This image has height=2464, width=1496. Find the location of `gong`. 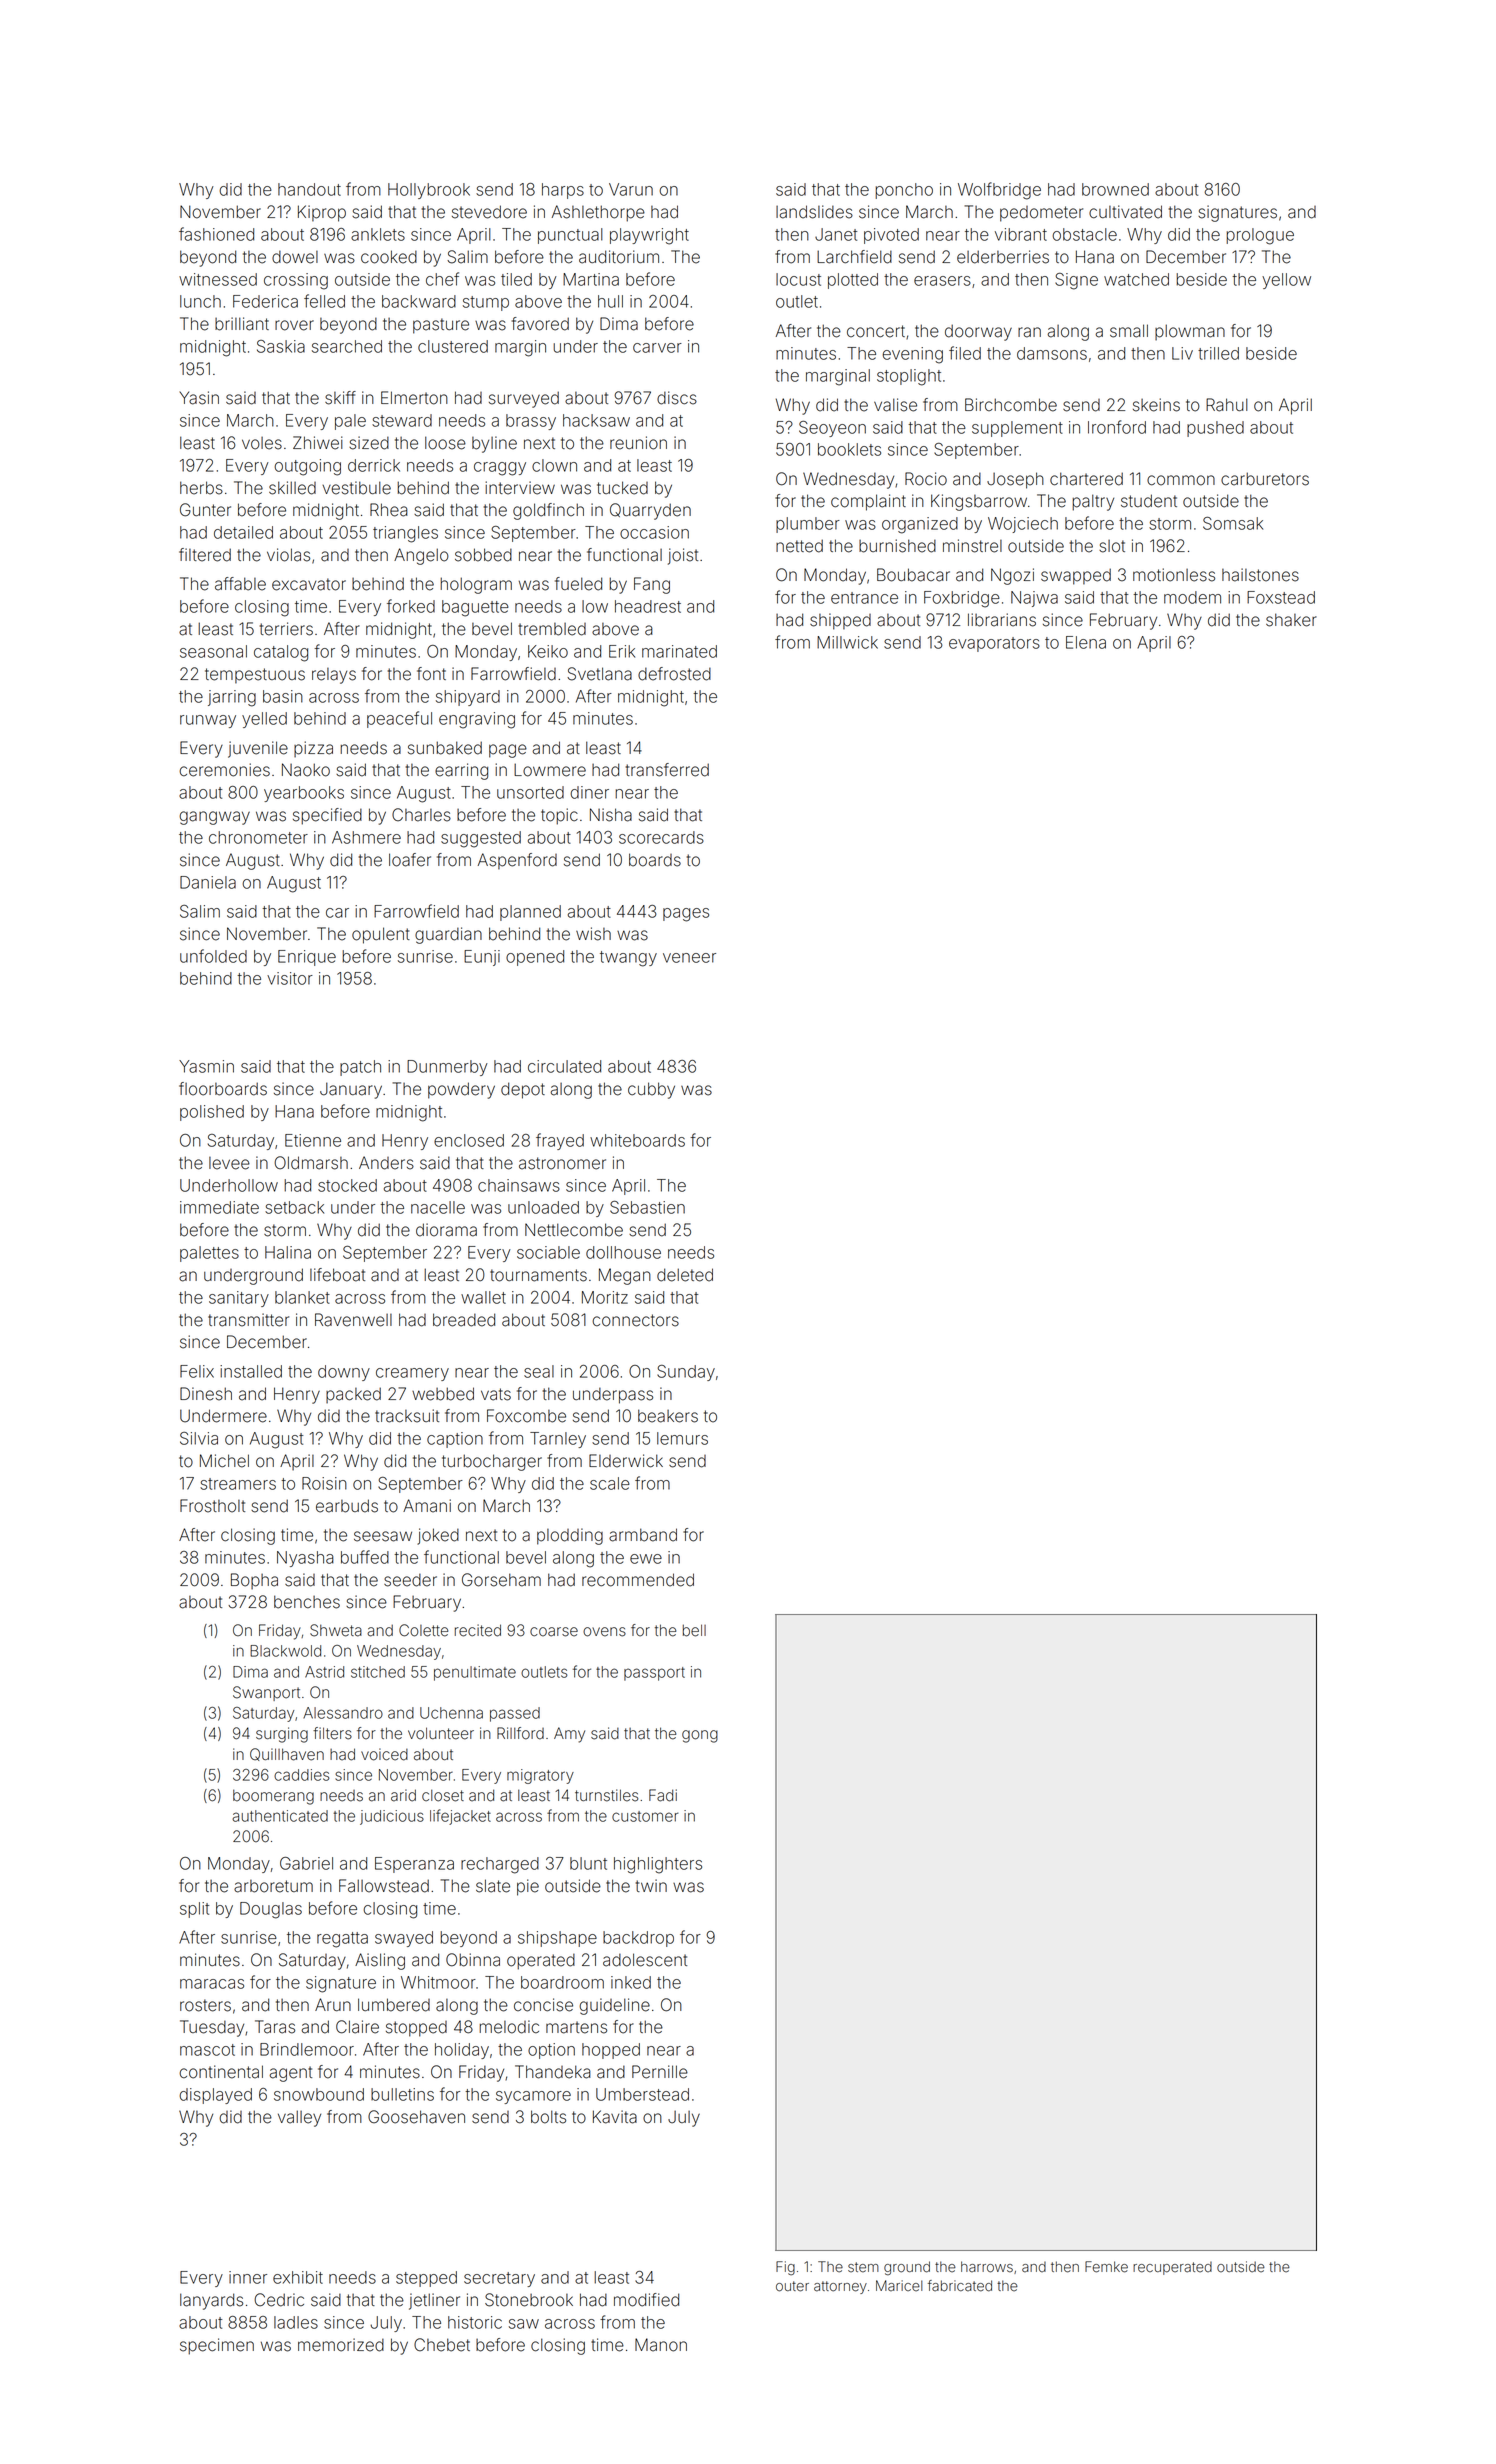

gong is located at coordinates (700, 1736).
